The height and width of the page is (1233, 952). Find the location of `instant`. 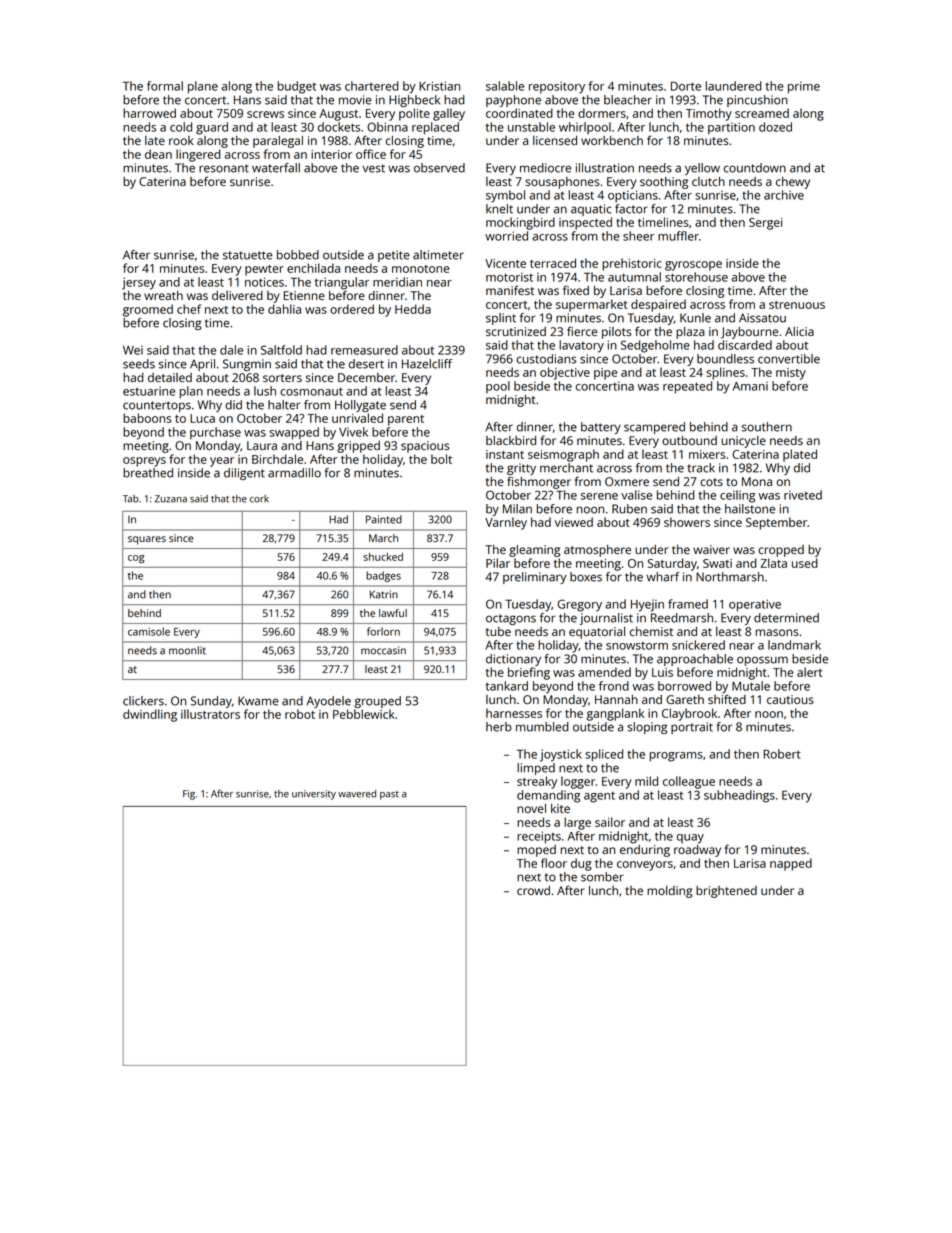

instant is located at coordinates (505, 454).
